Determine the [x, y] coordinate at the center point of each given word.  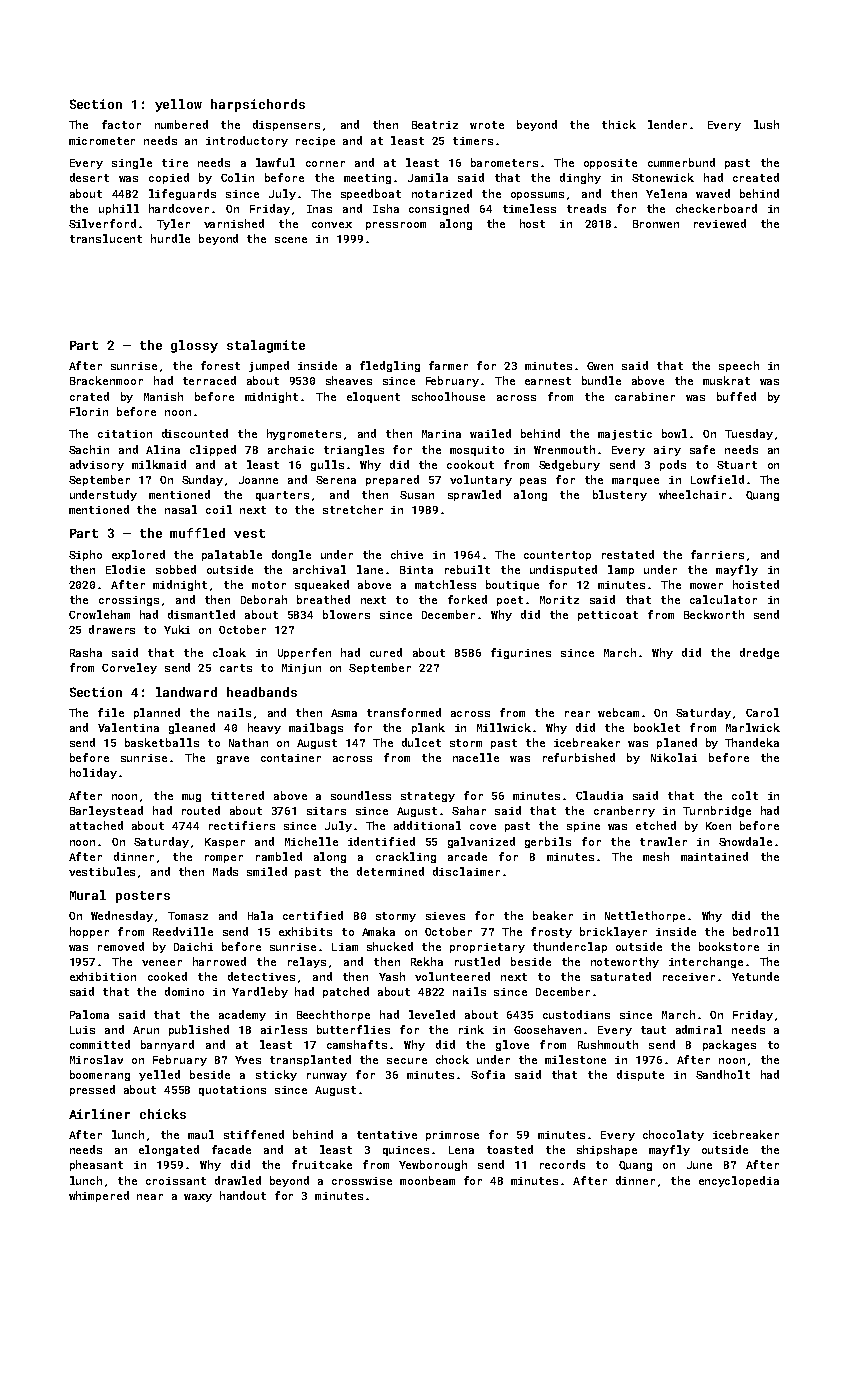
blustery [620, 495]
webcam [618, 712]
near [150, 1197]
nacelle [476, 757]
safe [702, 449]
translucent [106, 238]
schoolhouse [448, 396]
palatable [232, 555]
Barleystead [106, 811]
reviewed [720, 223]
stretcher [353, 509]
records [562, 1164]
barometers [504, 162]
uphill [119, 209]
